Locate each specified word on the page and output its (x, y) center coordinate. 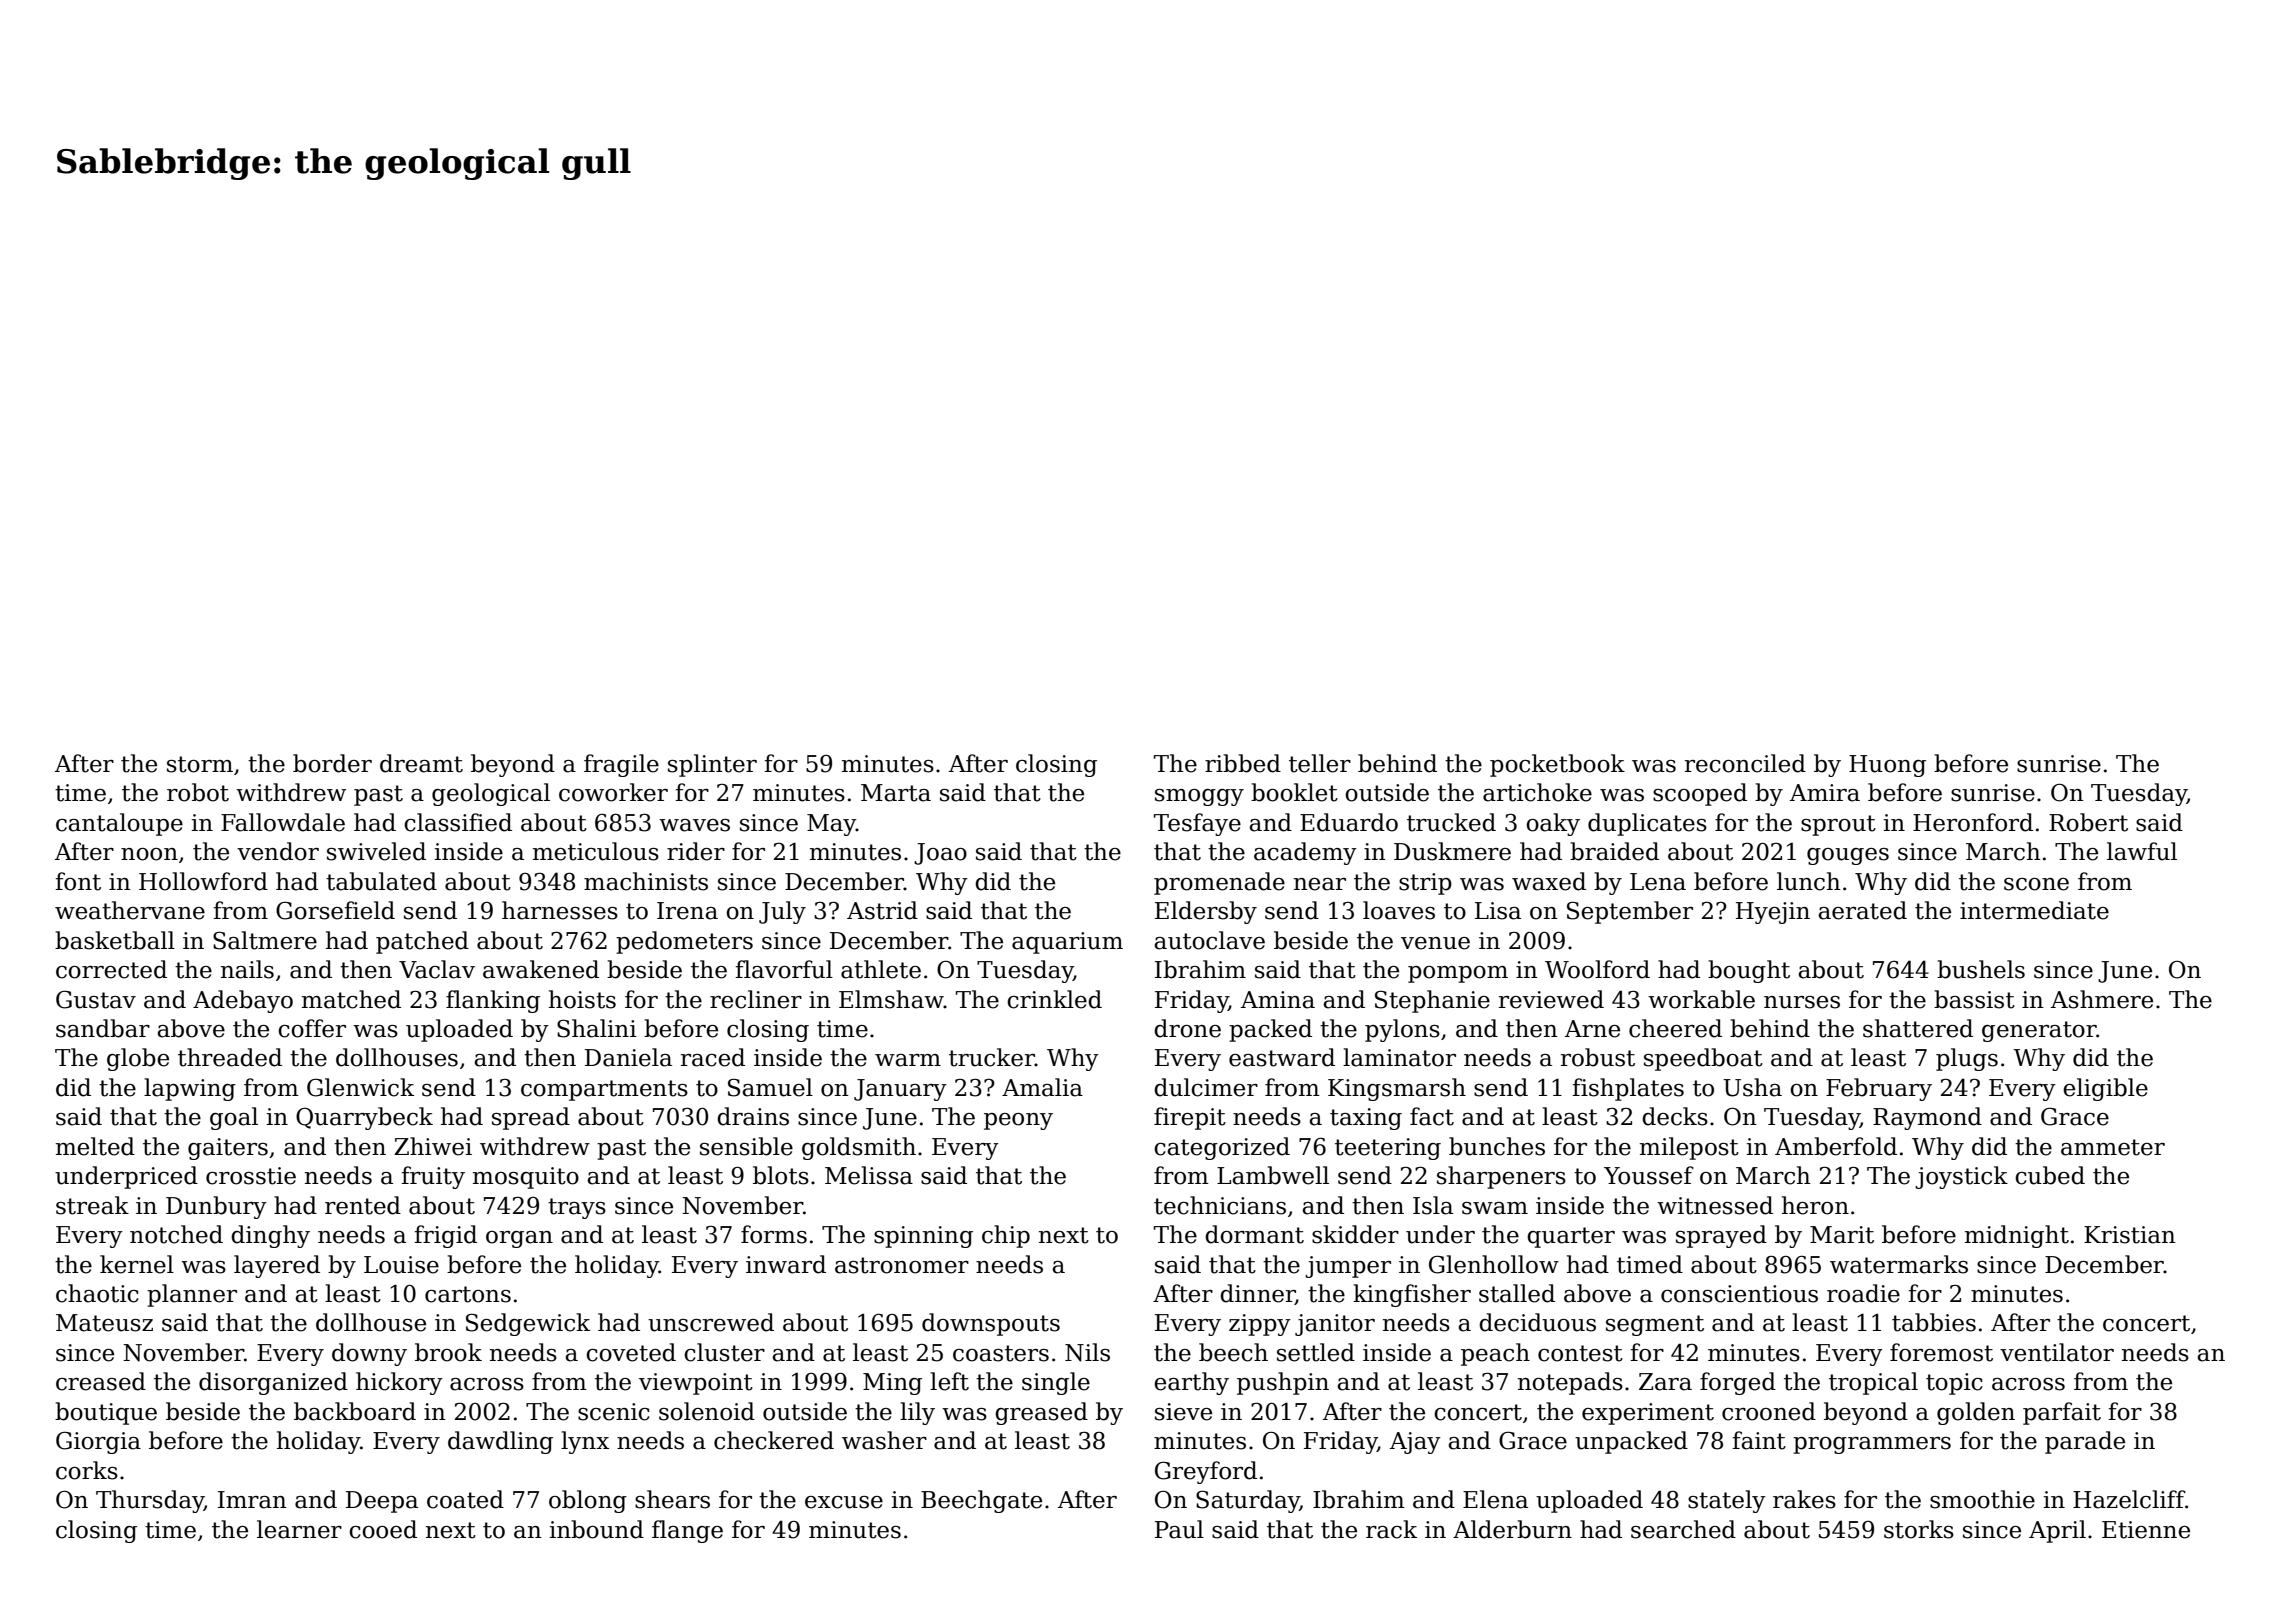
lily (917, 1413)
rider (696, 851)
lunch (1809, 881)
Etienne (2146, 1530)
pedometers (684, 942)
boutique (106, 1413)
